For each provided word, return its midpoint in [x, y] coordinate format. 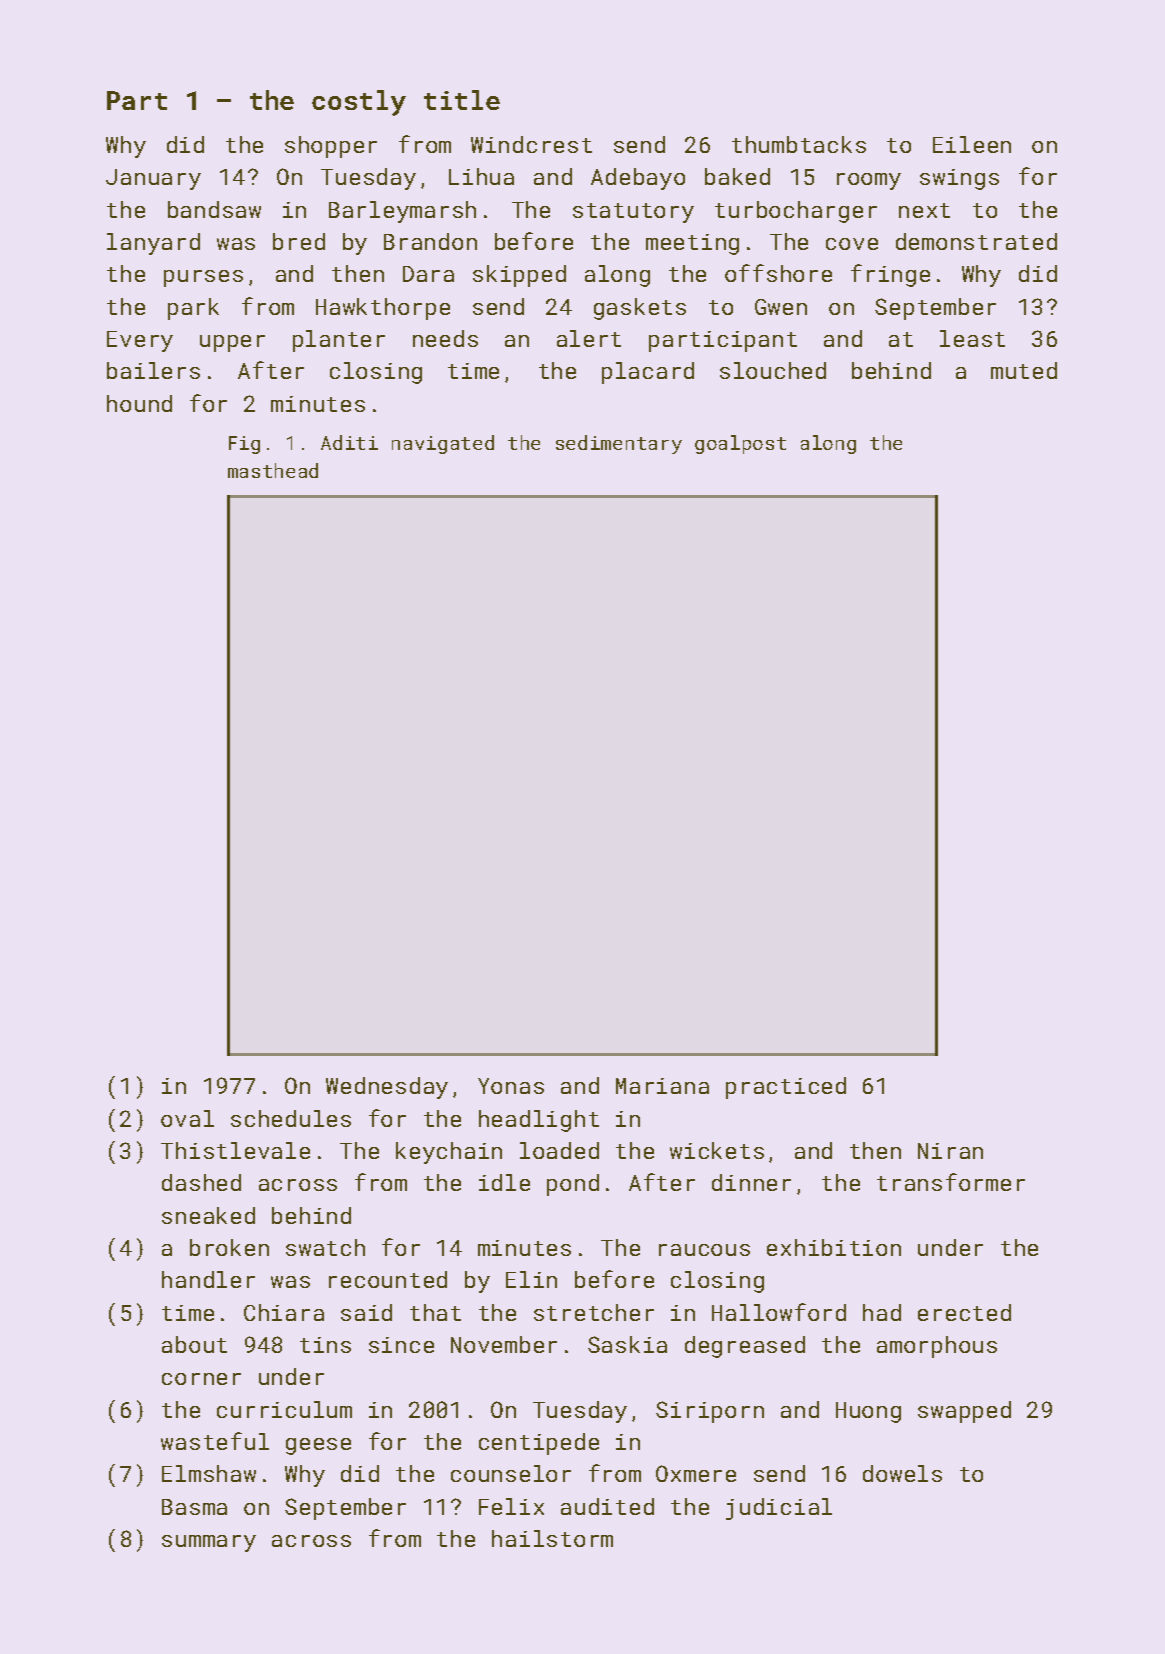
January [153, 179]
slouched [773, 370]
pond [573, 1185]
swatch [325, 1247]
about [194, 1344]
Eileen [972, 144]
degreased [745, 1347]
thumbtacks [799, 144]
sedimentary [619, 444]
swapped [964, 1412]
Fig [244, 445]
